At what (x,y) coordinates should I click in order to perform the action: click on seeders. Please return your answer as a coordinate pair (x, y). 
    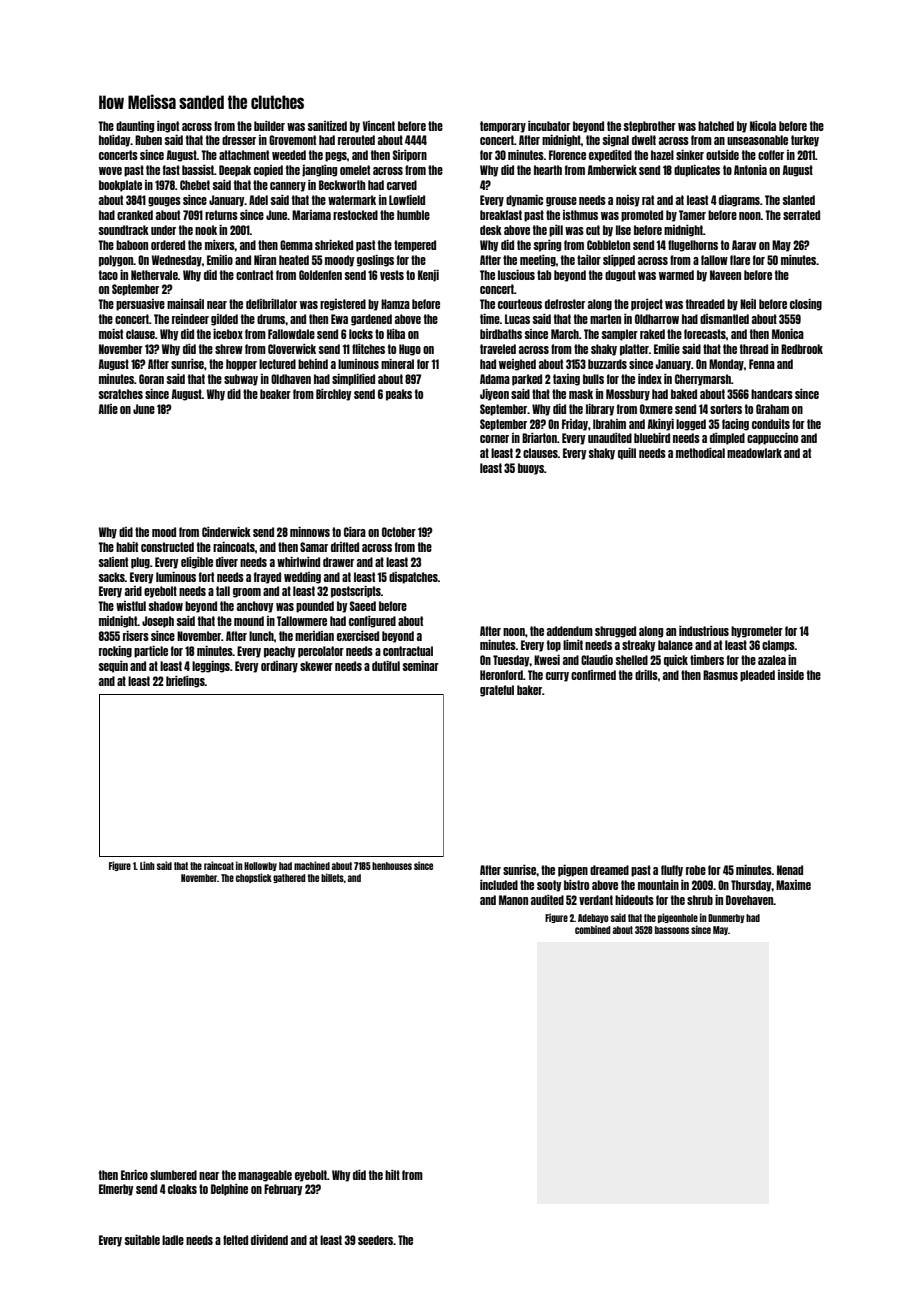
    Looking at the image, I should click on (375, 1240).
